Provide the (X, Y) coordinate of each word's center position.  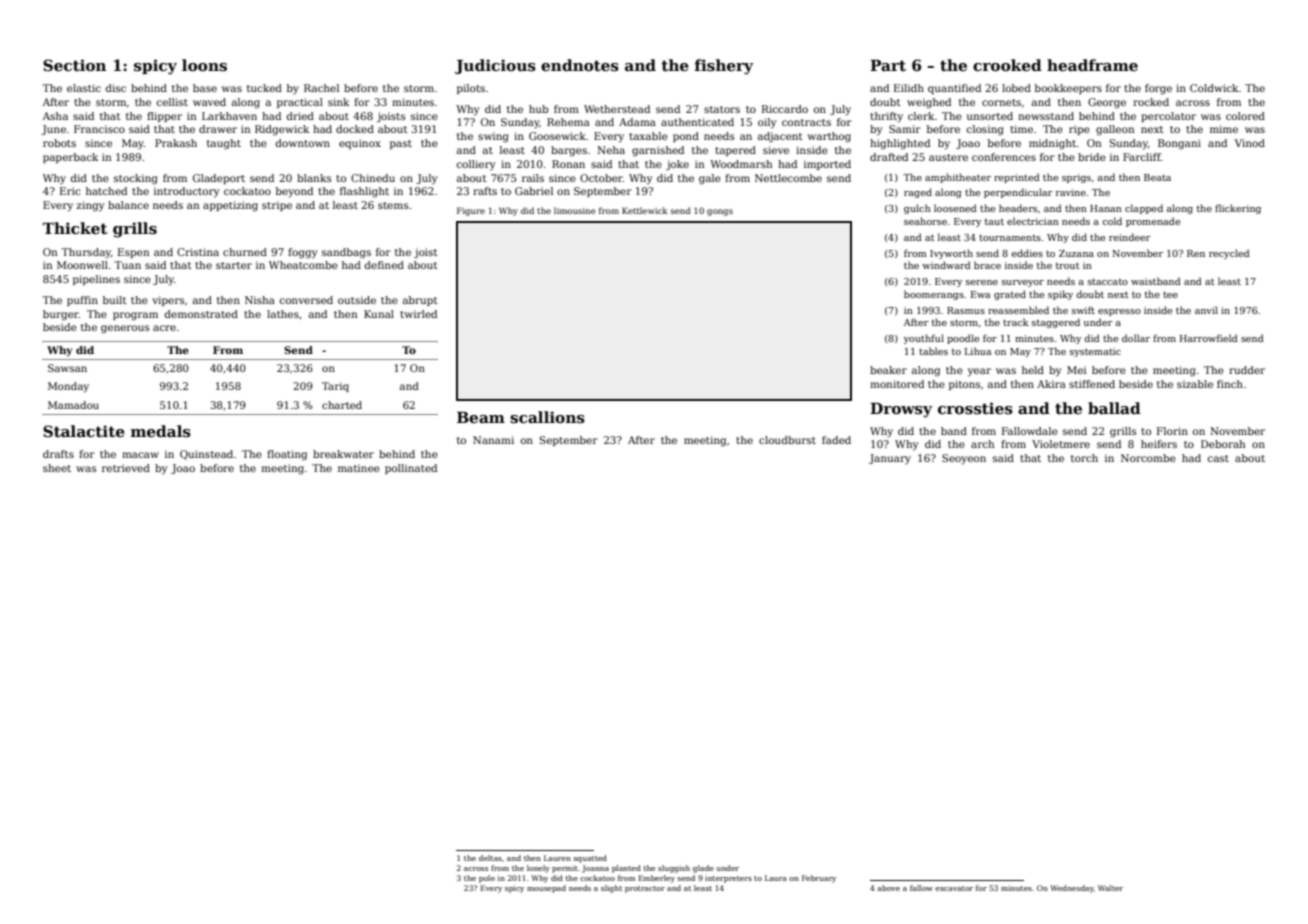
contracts (806, 122)
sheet (57, 468)
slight (611, 889)
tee (1170, 294)
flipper (164, 117)
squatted (590, 859)
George (1107, 103)
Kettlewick (645, 210)
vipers (168, 301)
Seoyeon (964, 459)
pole (487, 879)
